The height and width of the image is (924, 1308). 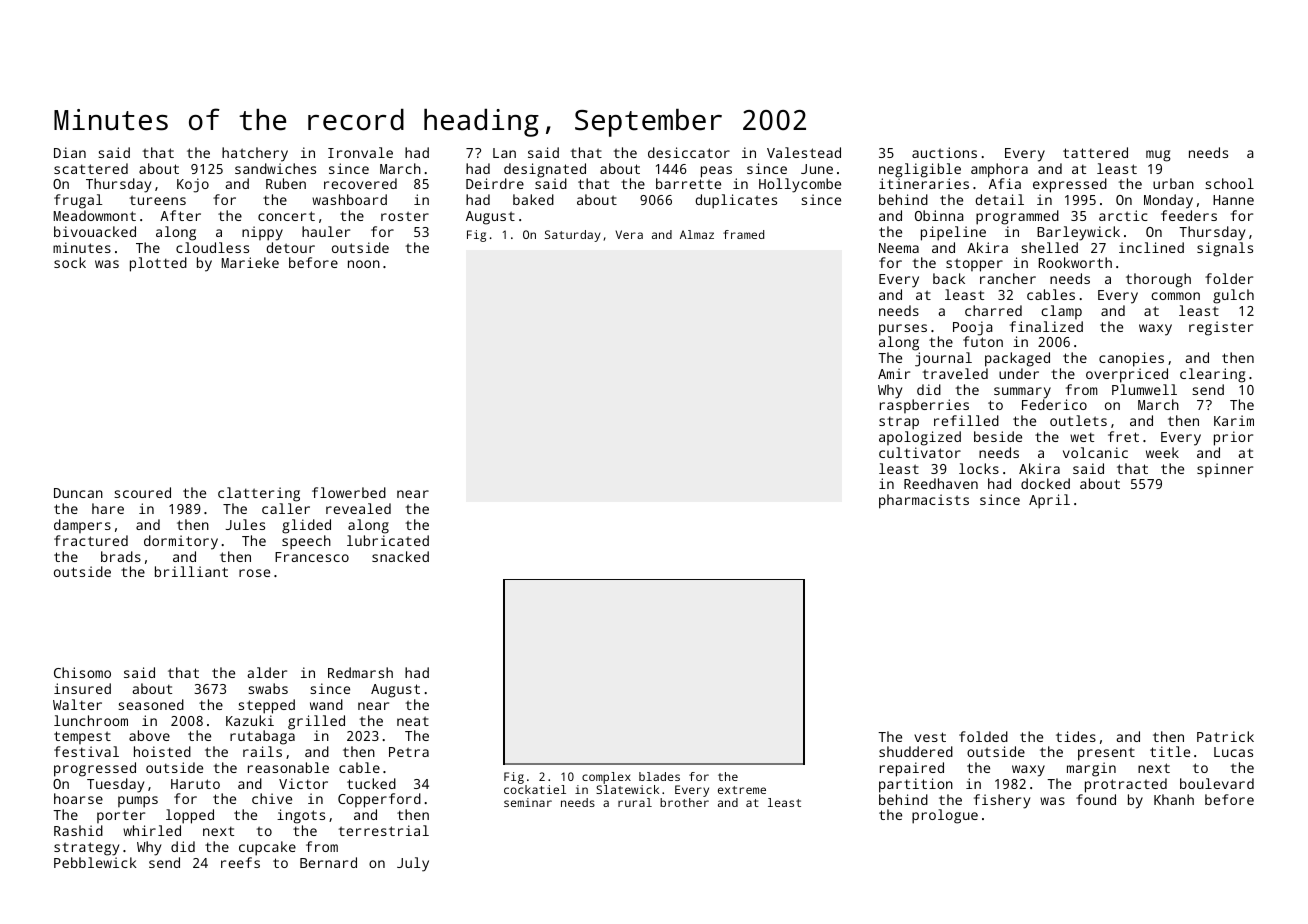 I want to click on caller, so click(x=286, y=508).
